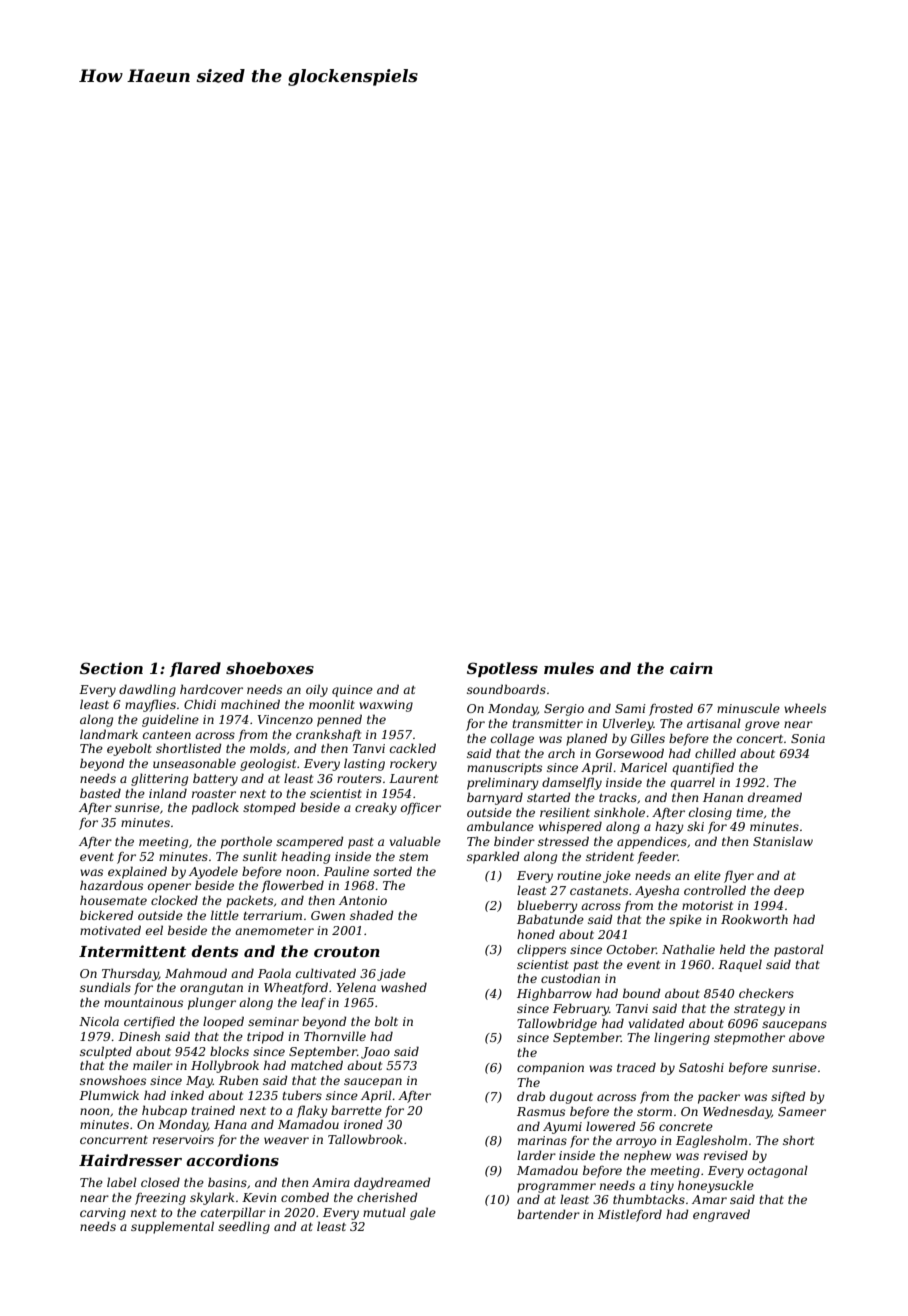  Describe the element at coordinates (502, 669) in the screenshot. I see `Spotless` at that location.
